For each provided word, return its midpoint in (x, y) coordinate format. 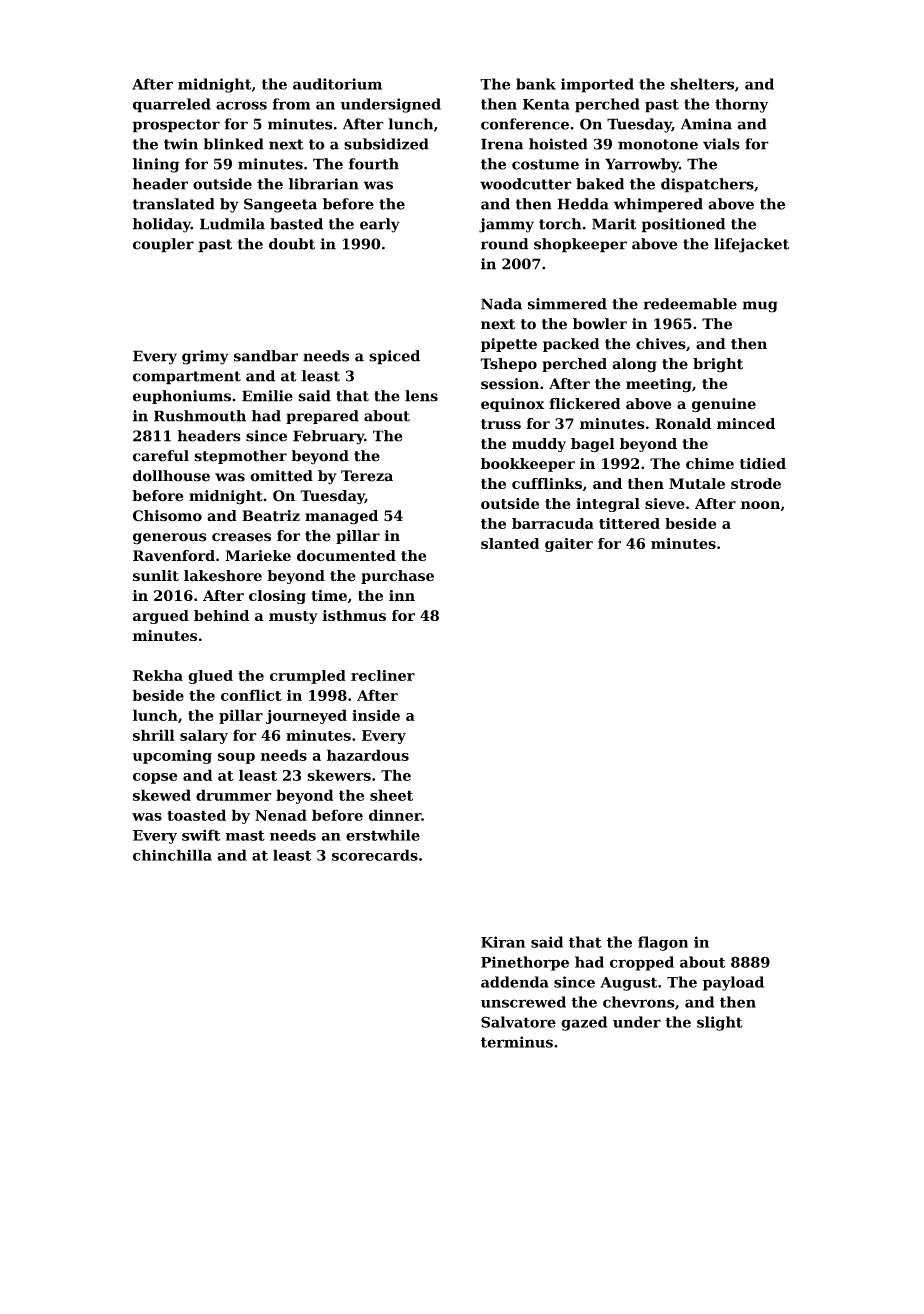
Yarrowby (642, 165)
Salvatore (518, 1022)
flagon (663, 943)
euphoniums (182, 397)
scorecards (375, 855)
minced (746, 423)
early (380, 225)
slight (720, 1023)
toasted (196, 815)
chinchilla (172, 855)
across (241, 105)
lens (421, 396)
